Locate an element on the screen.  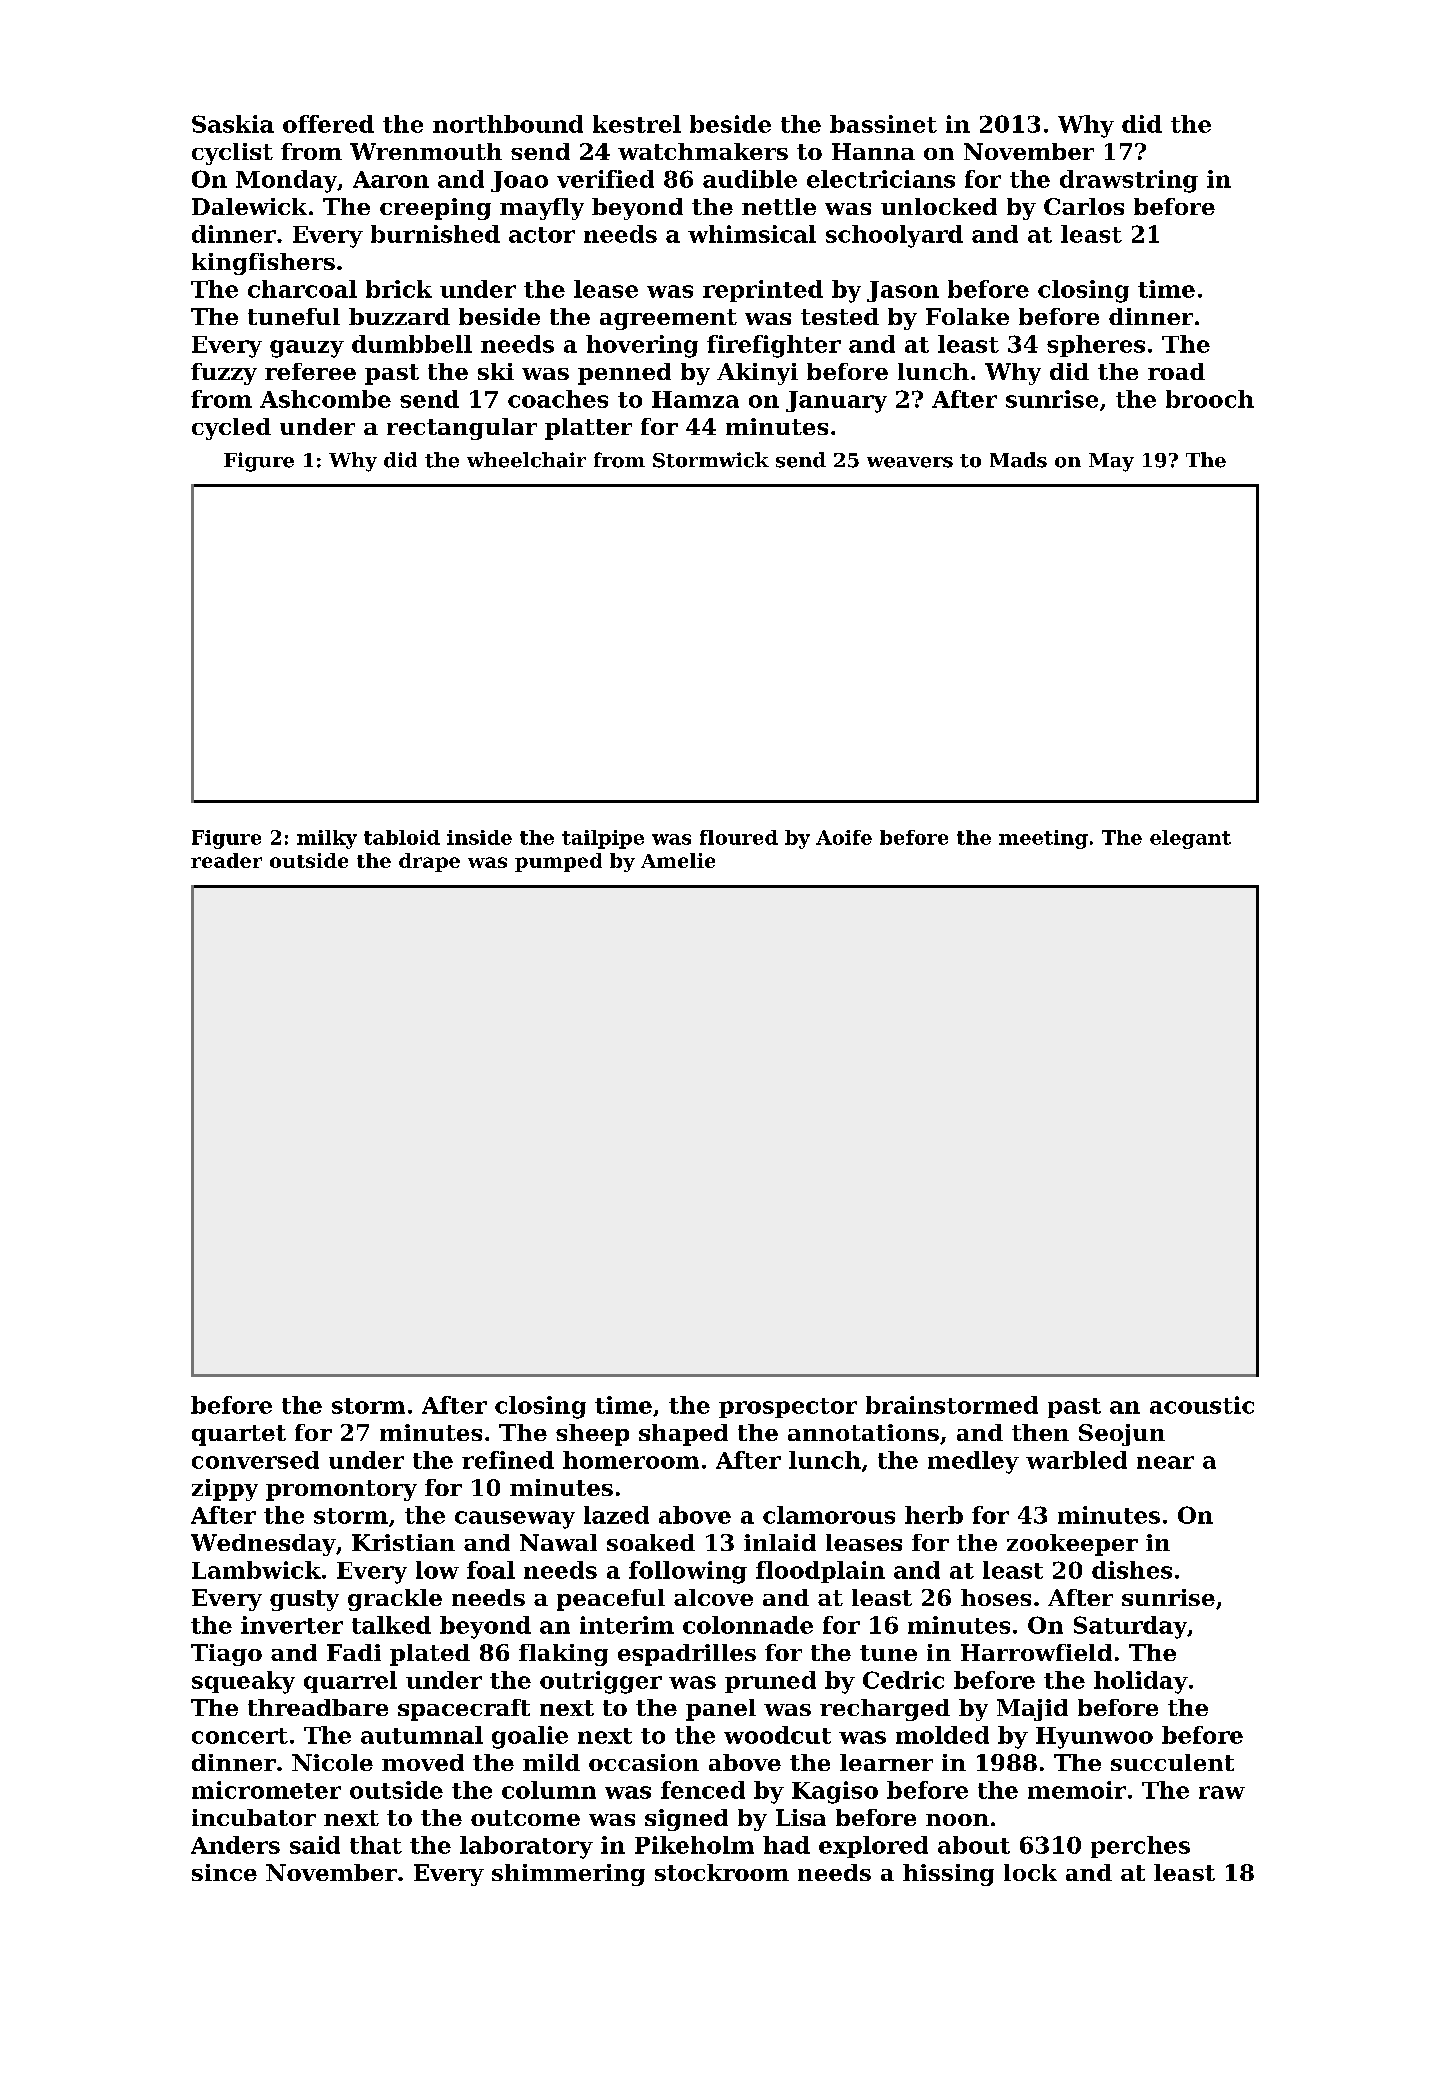
explored is located at coordinates (873, 1847).
